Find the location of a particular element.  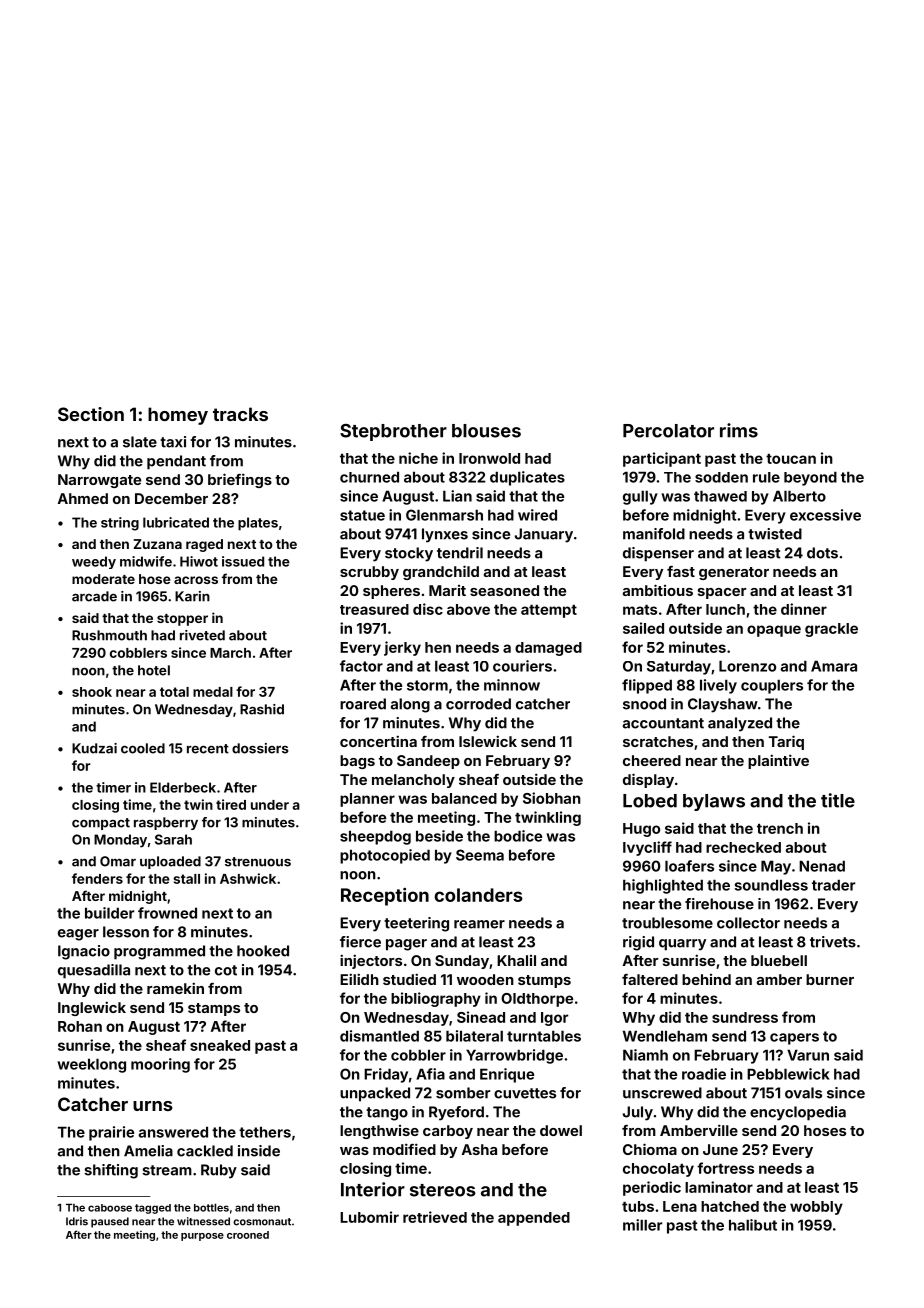

above is located at coordinates (468, 609).
